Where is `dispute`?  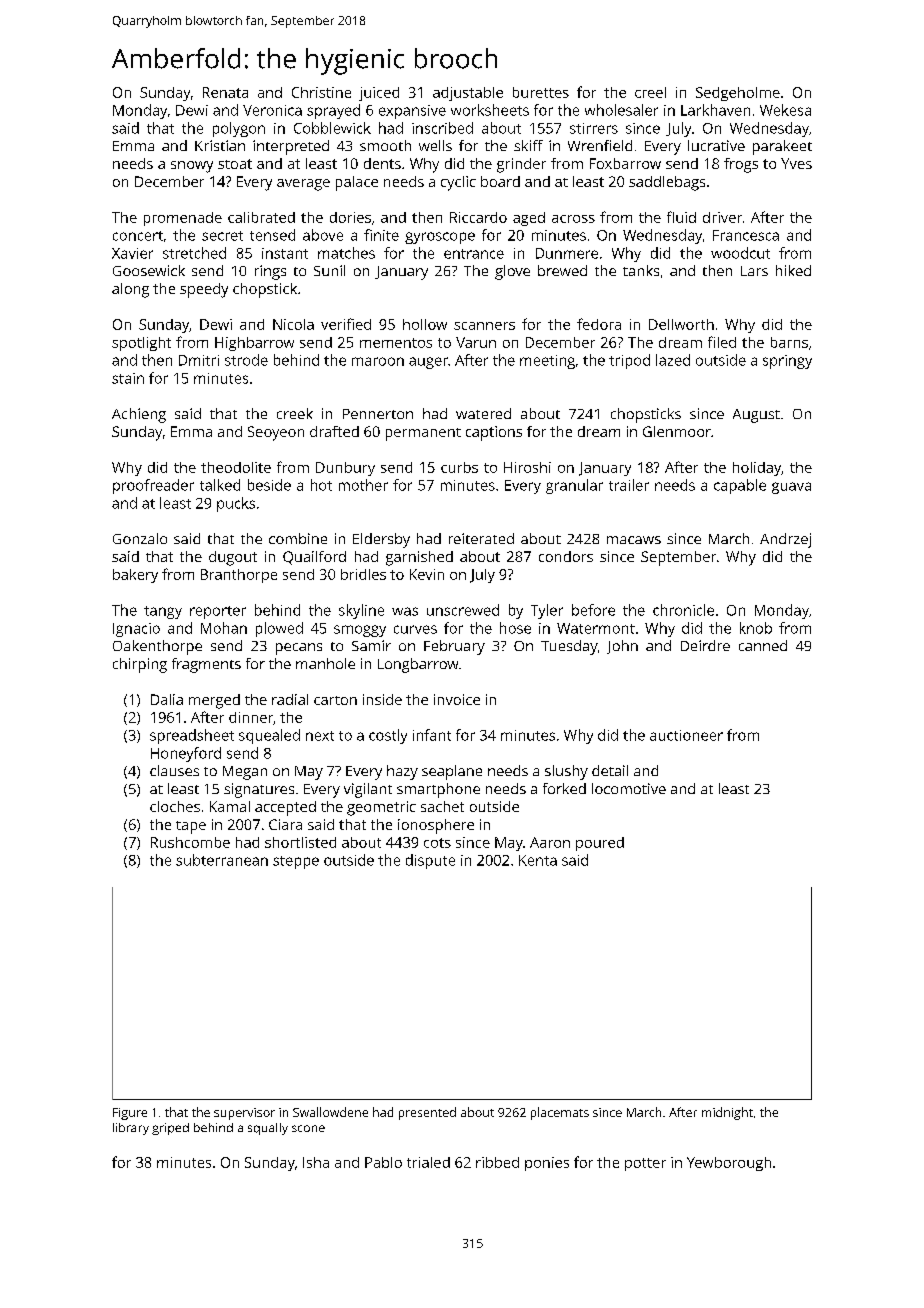
dispute is located at coordinates (430, 861).
